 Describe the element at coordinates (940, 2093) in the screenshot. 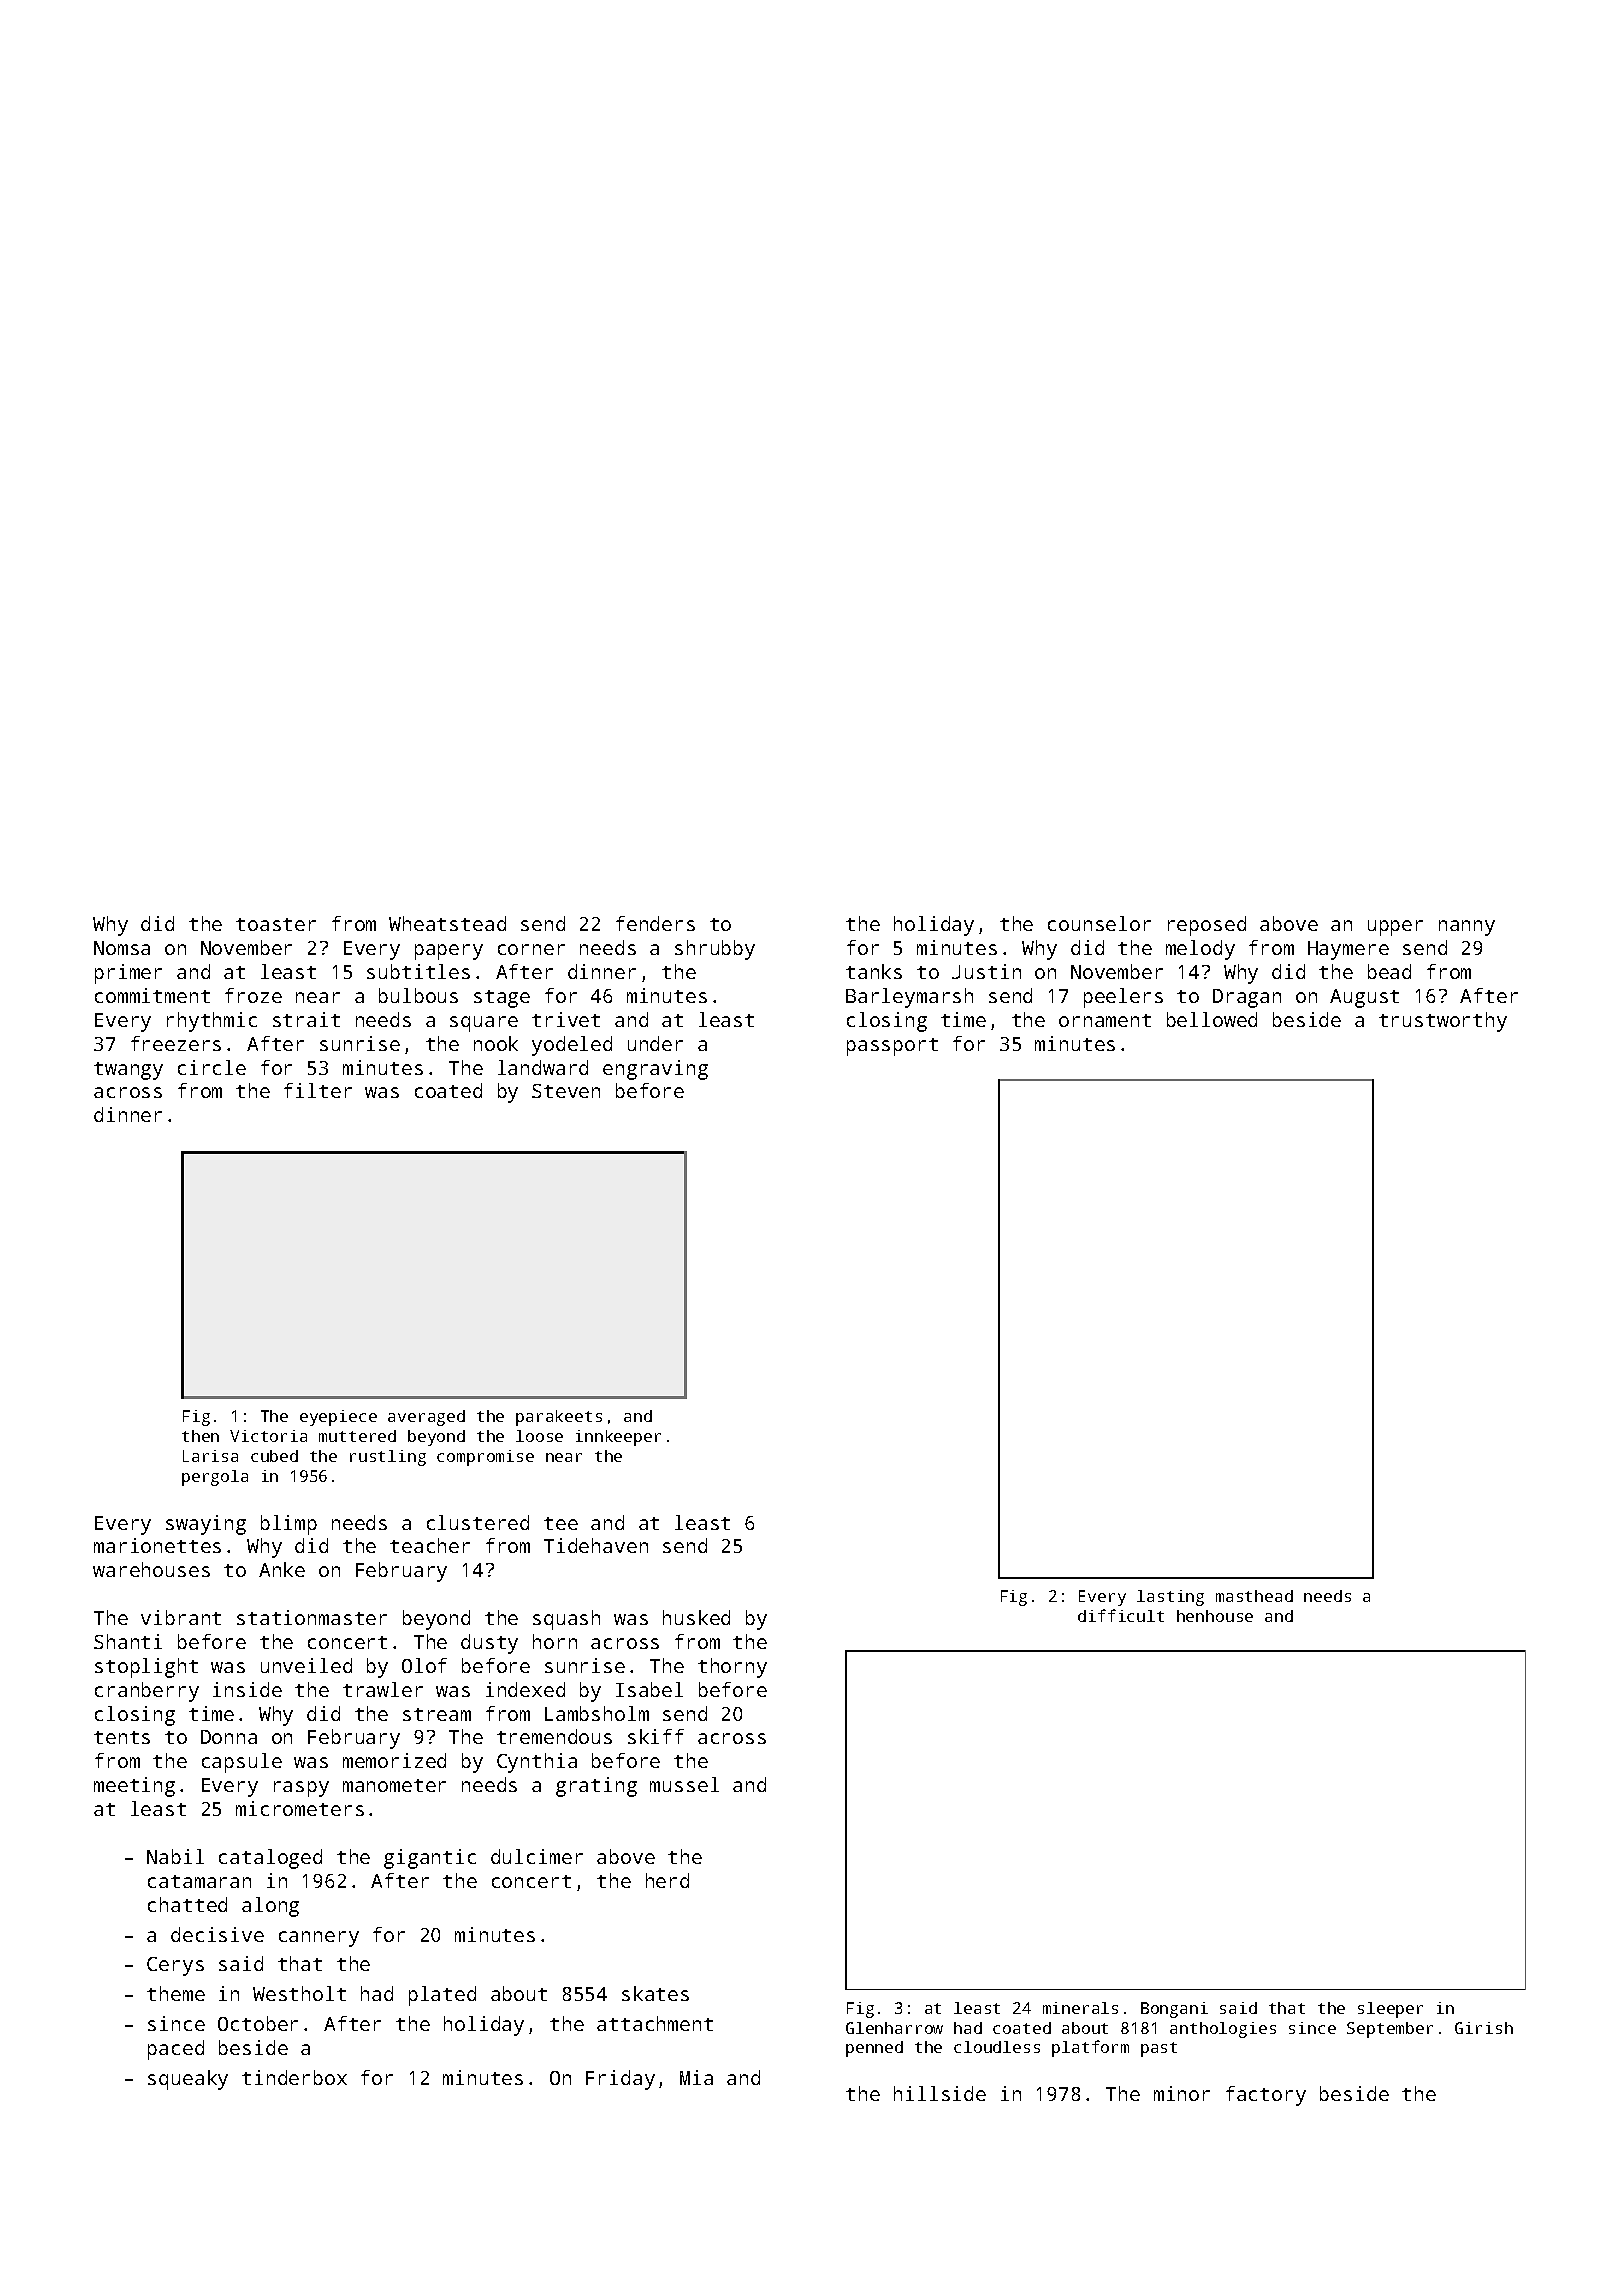

I see `hillside` at that location.
